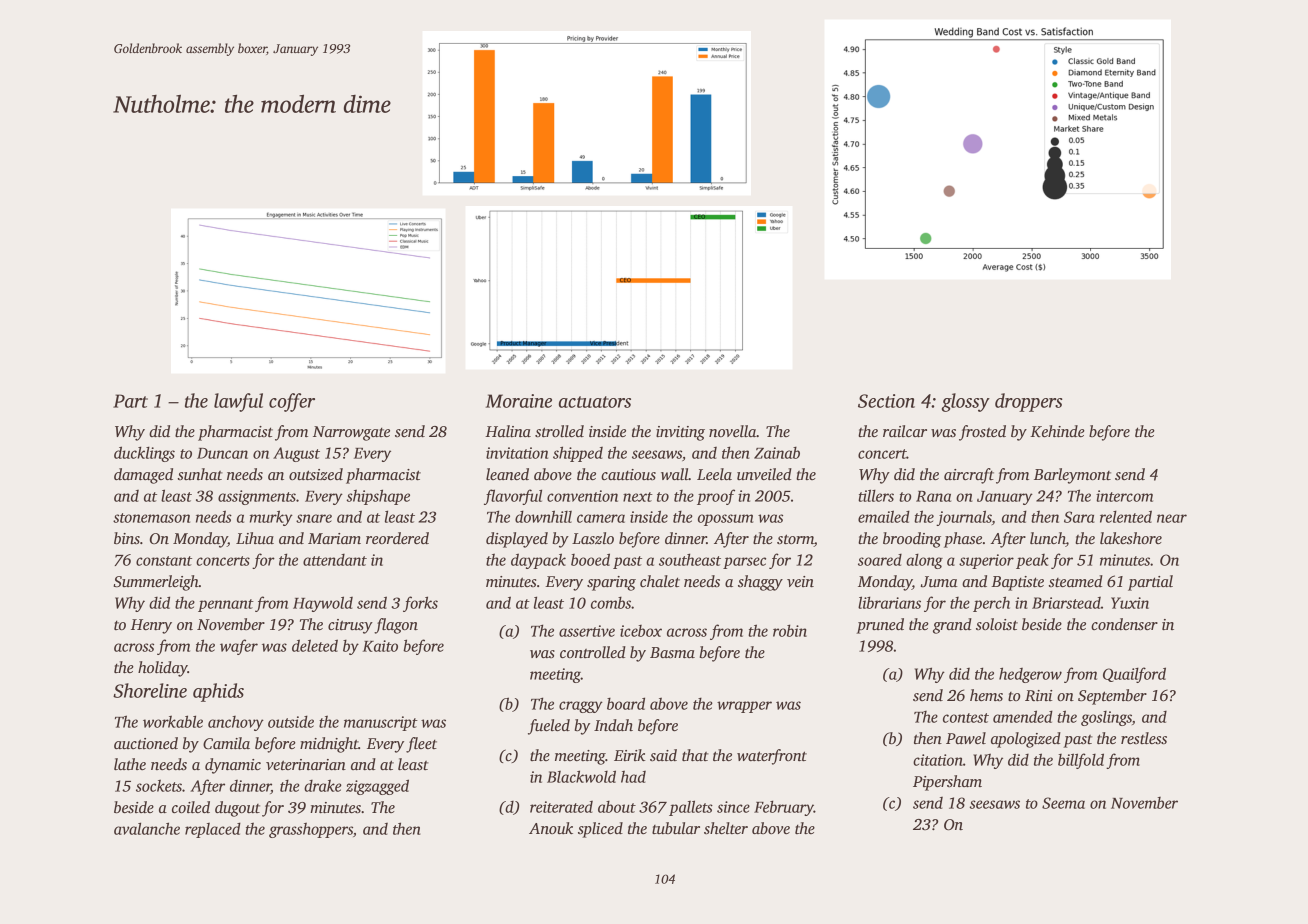  What do you see at coordinates (1063, 803) in the image?
I see `Seema` at bounding box center [1063, 803].
